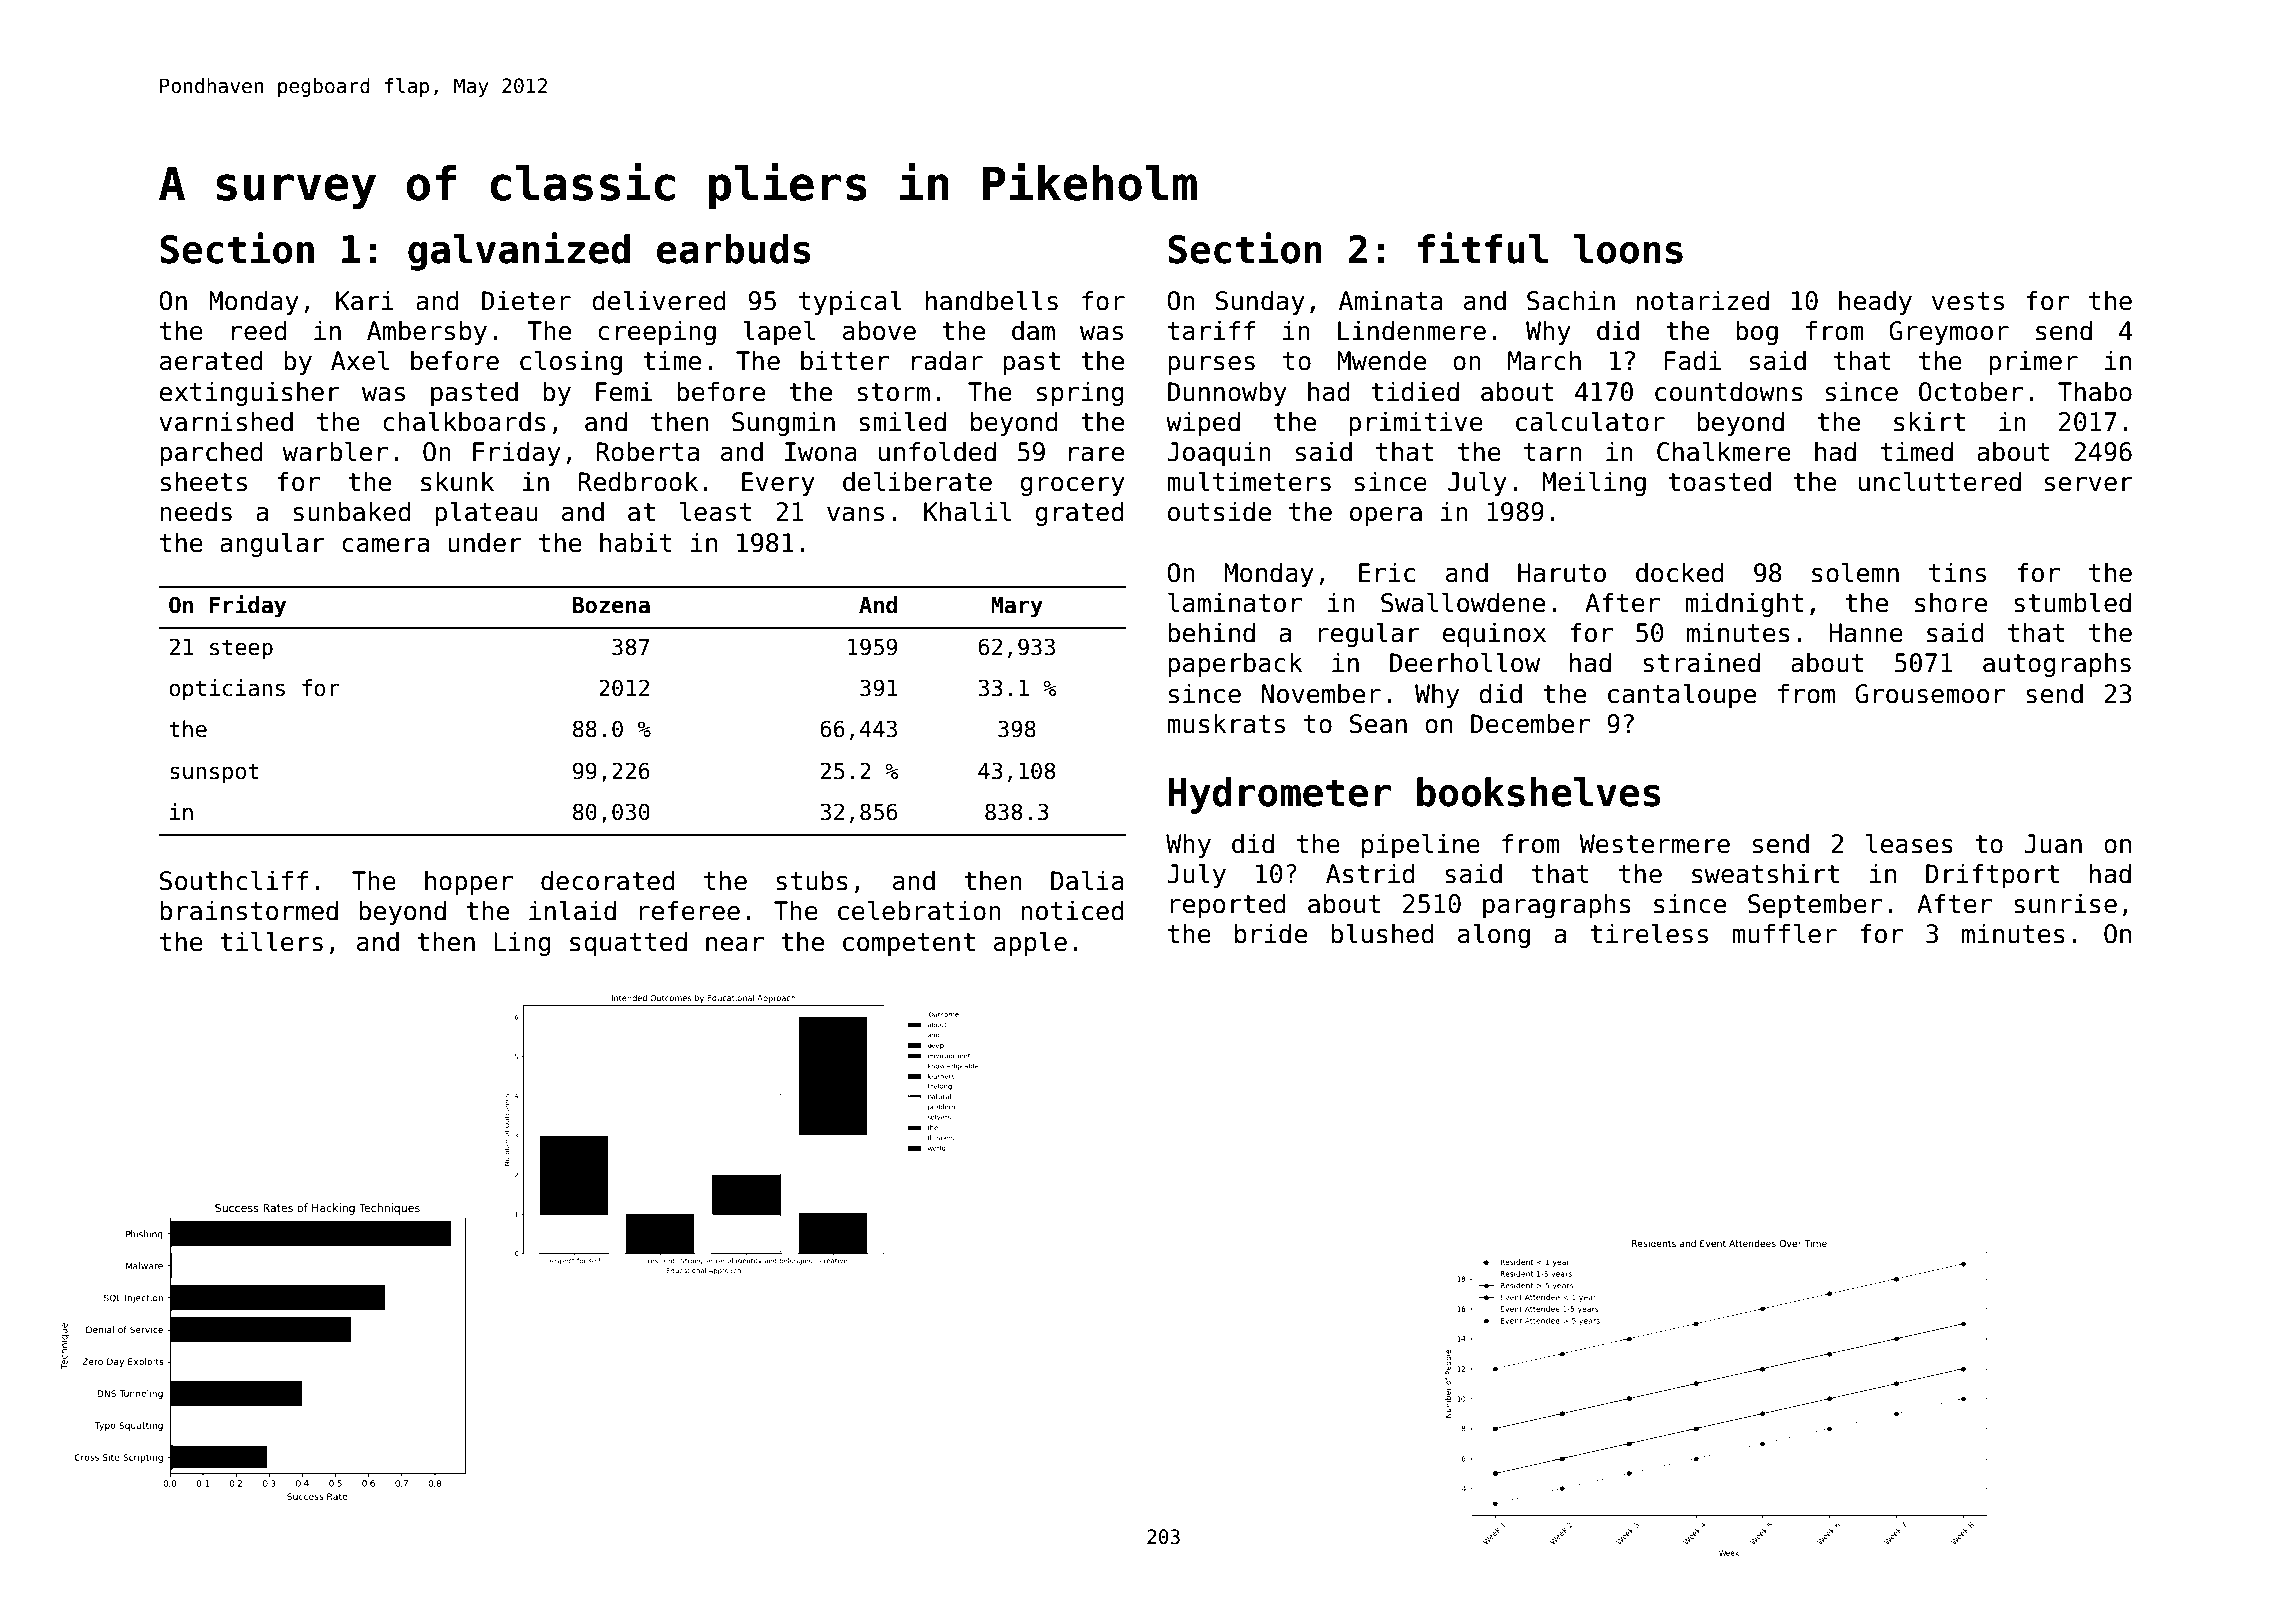 Image resolution: width=2292 pixels, height=1620 pixels. Describe the element at coordinates (1483, 248) in the screenshot. I see `fitful` at that location.
